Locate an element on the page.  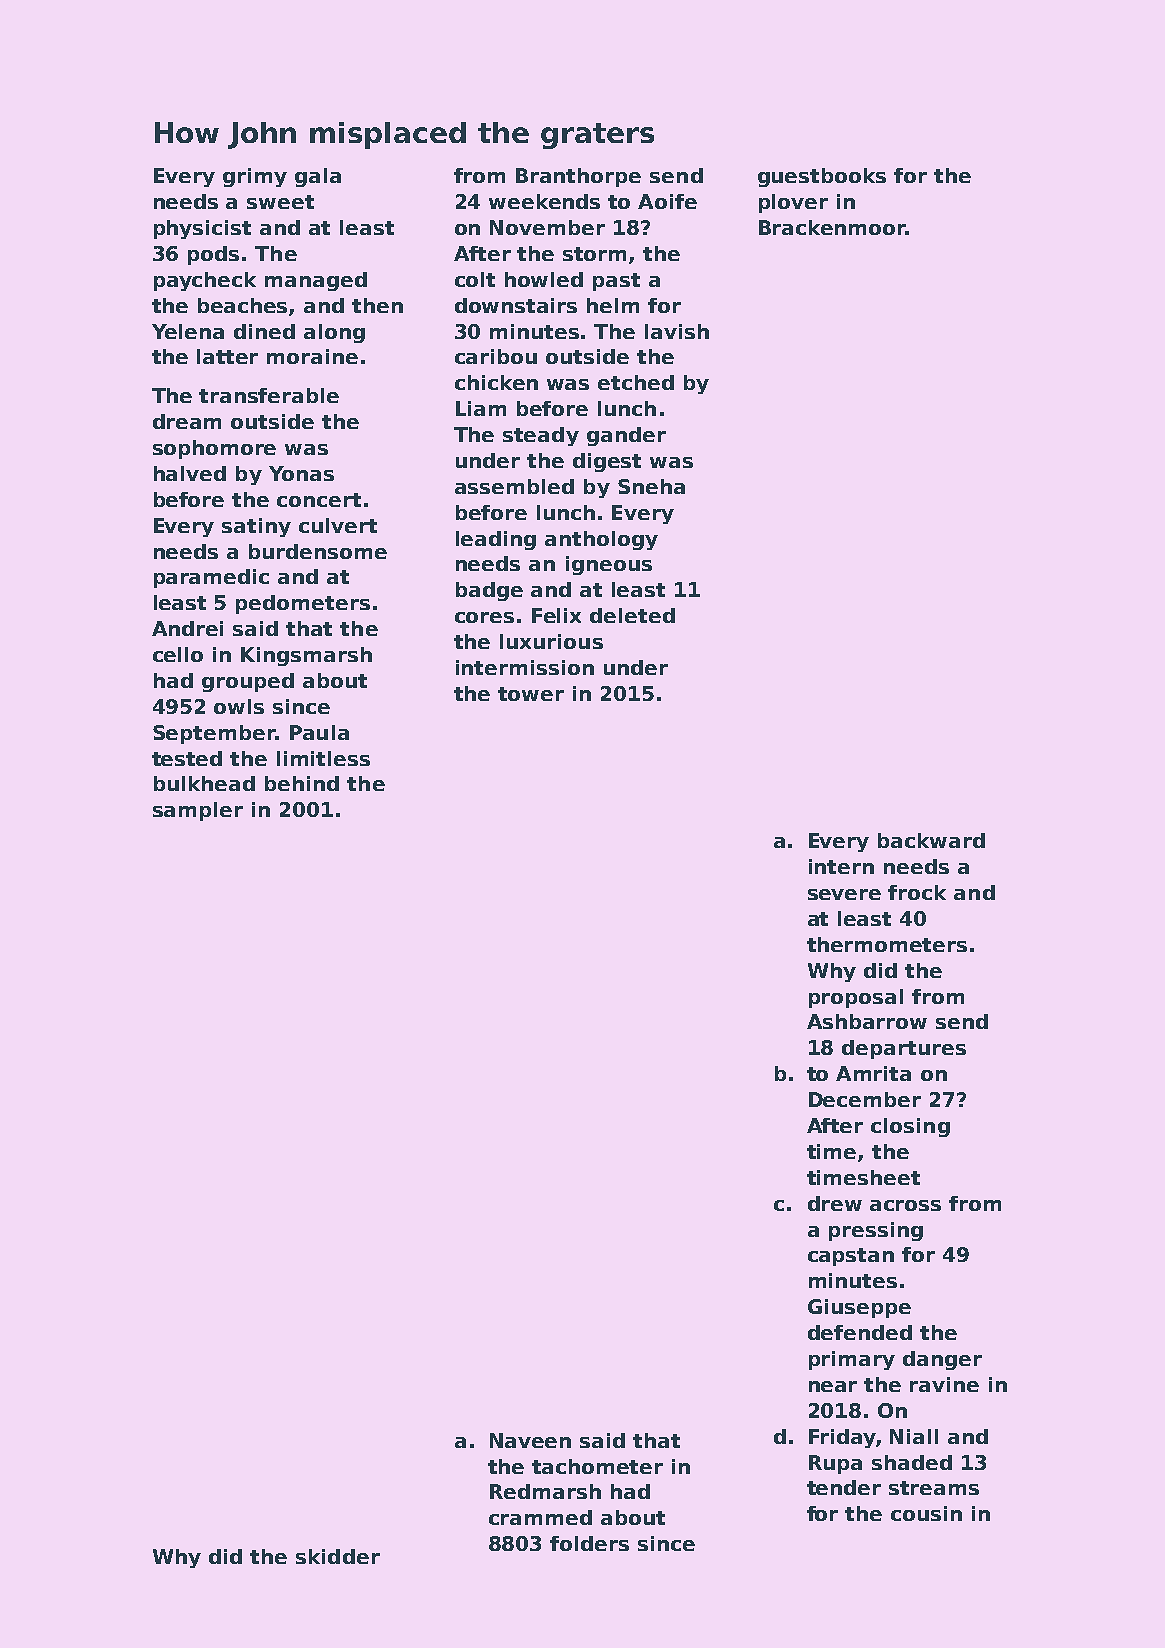
skidder is located at coordinates (338, 1556).
